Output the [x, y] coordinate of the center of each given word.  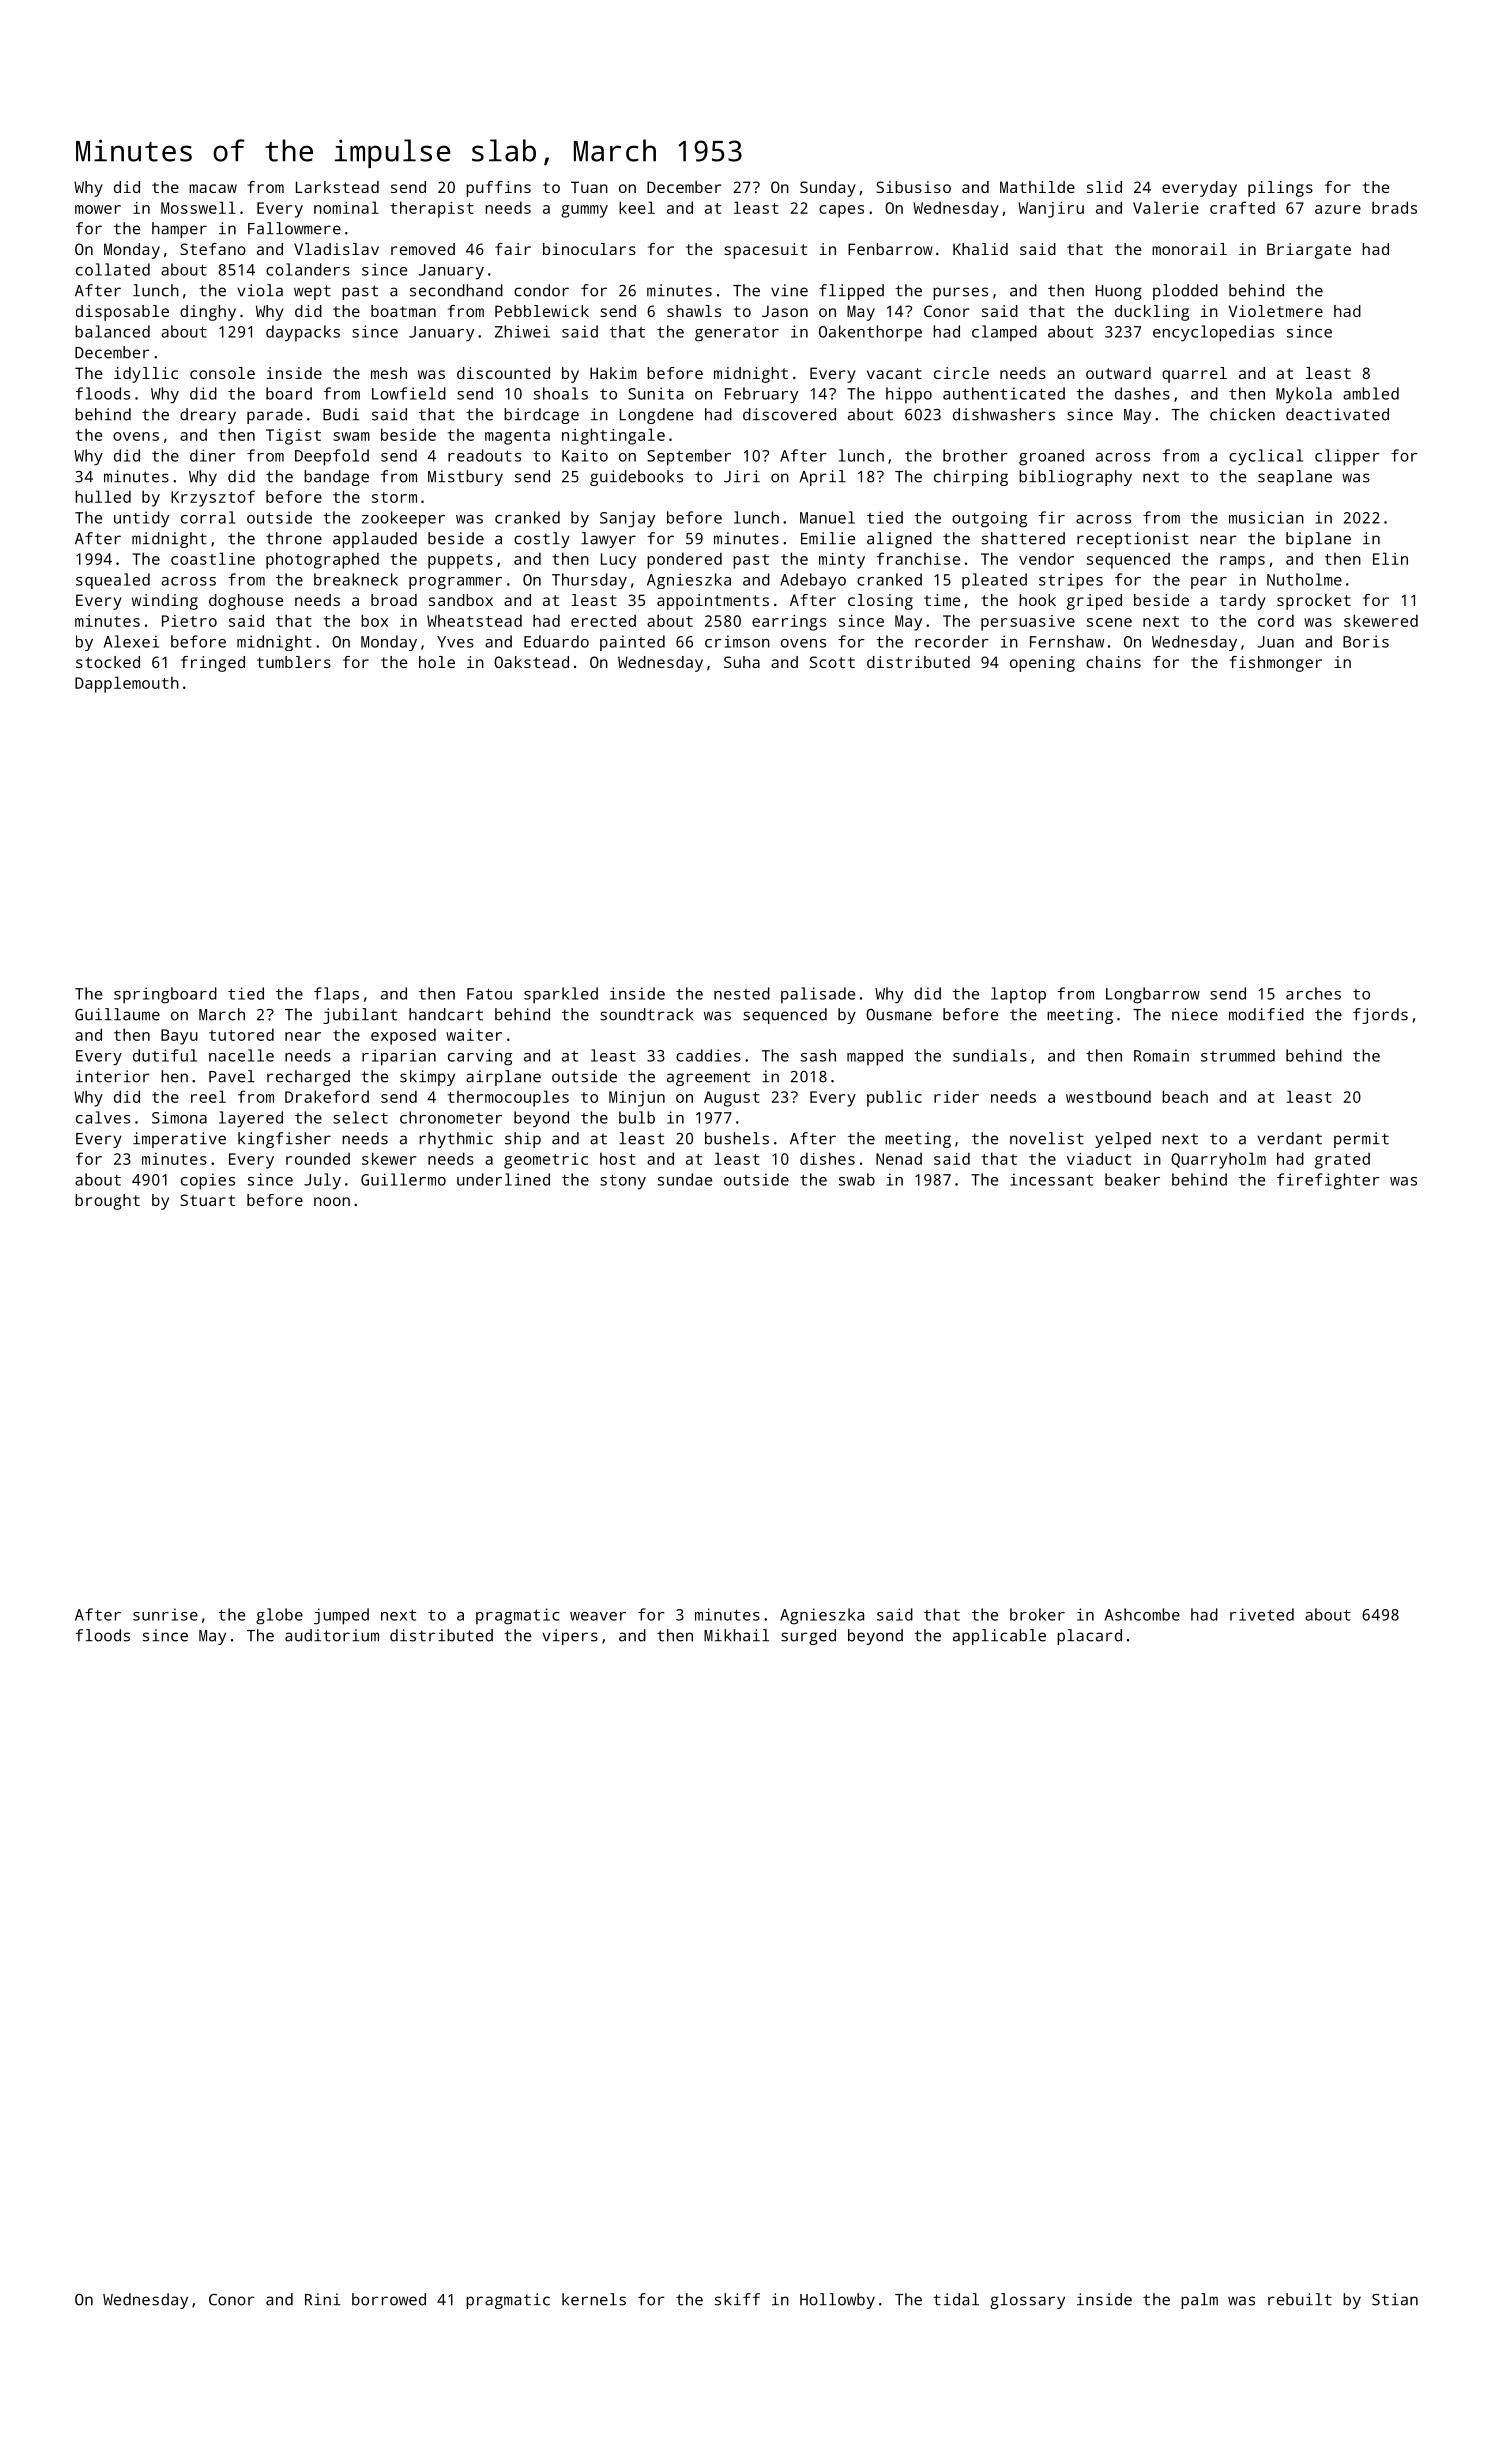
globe [279, 1616]
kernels [594, 2299]
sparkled [561, 995]
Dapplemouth [127, 684]
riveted [1262, 1614]
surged [808, 1637]
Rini [322, 2299]
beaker [1132, 1179]
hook [1037, 600]
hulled [103, 496]
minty [842, 561]
